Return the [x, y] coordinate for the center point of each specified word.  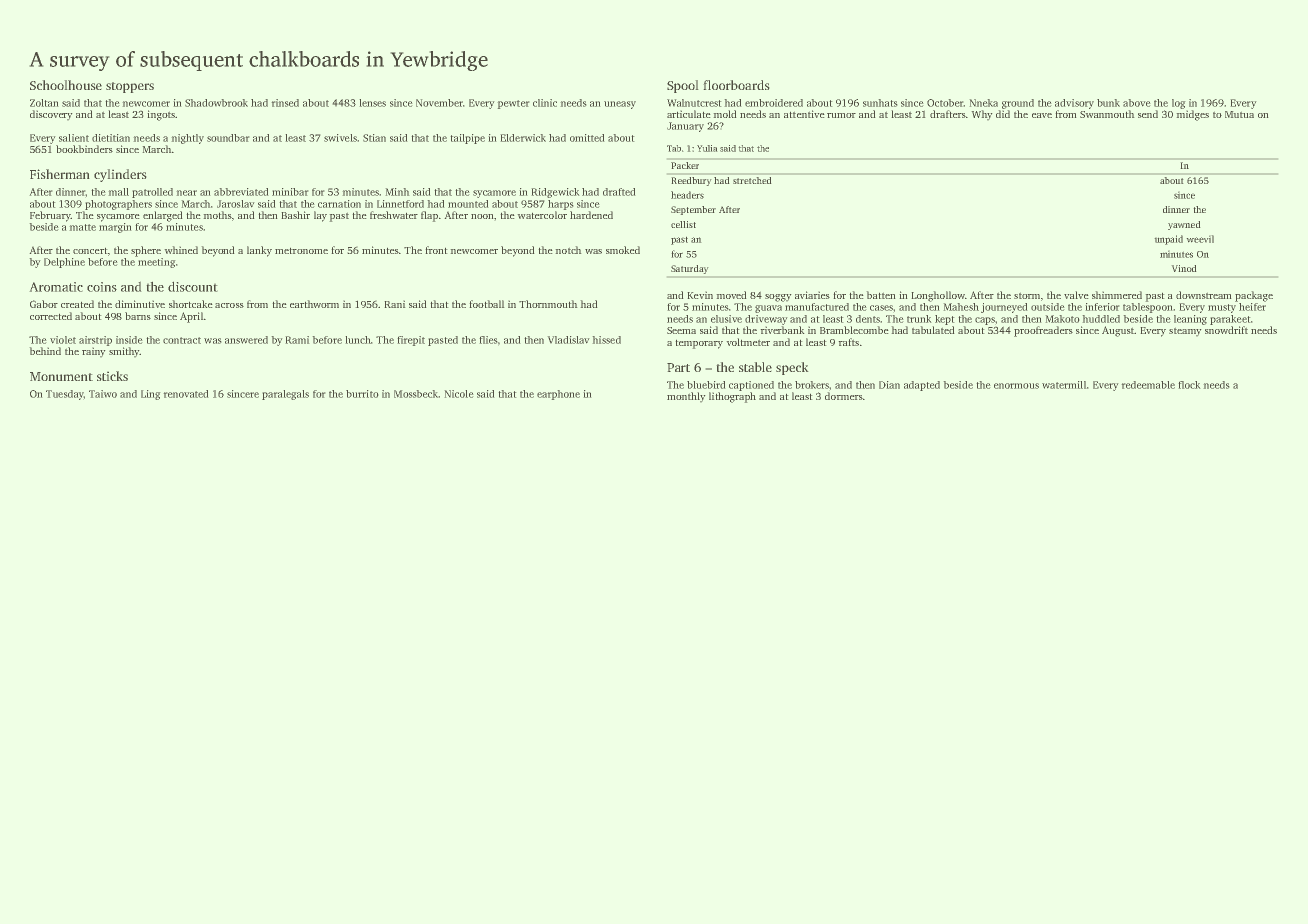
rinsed [285, 103]
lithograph [732, 397]
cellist [683, 224]
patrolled [152, 193]
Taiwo [103, 394]
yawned [1184, 225]
